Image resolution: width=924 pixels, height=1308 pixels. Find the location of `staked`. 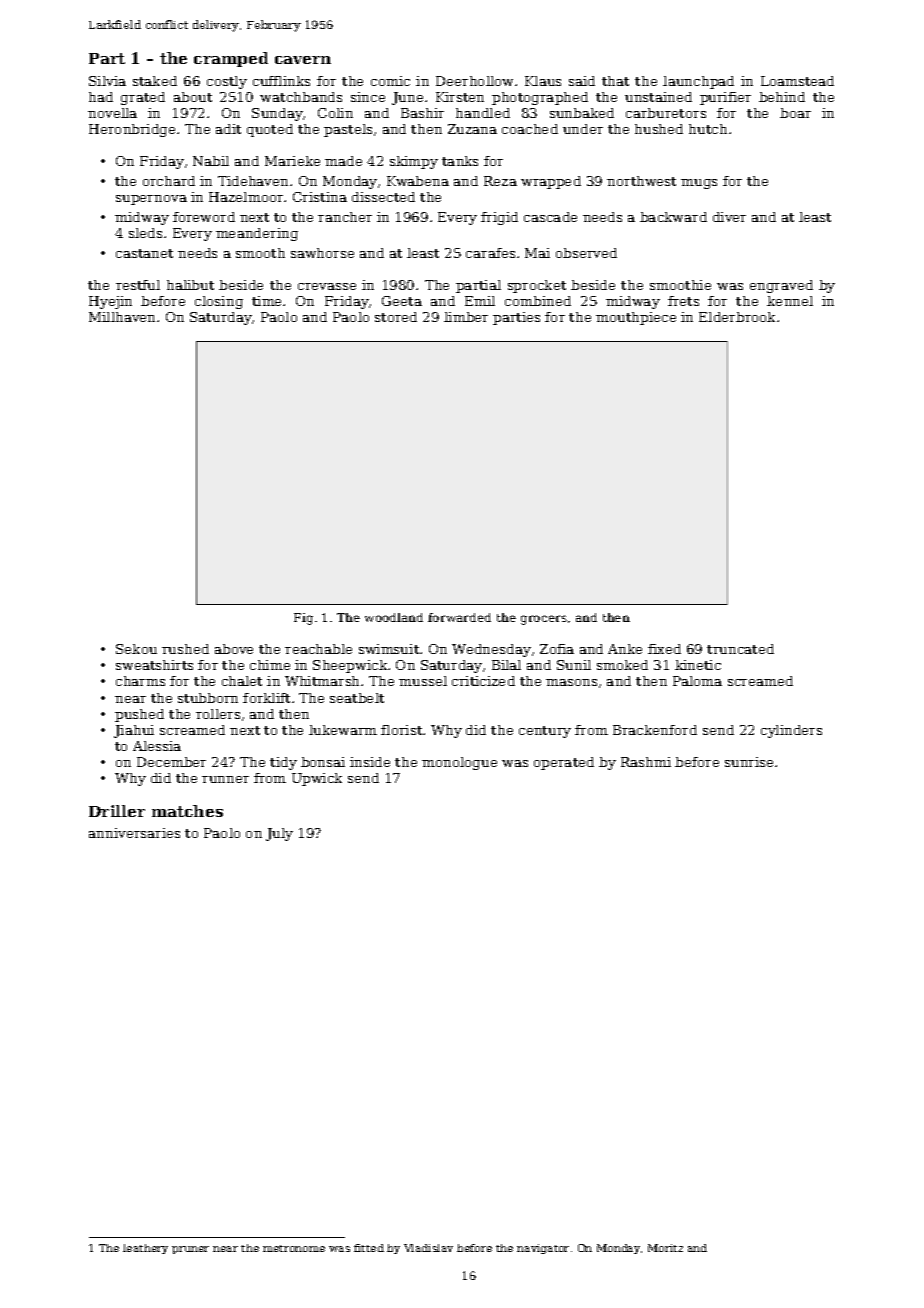

staked is located at coordinates (155, 81).
